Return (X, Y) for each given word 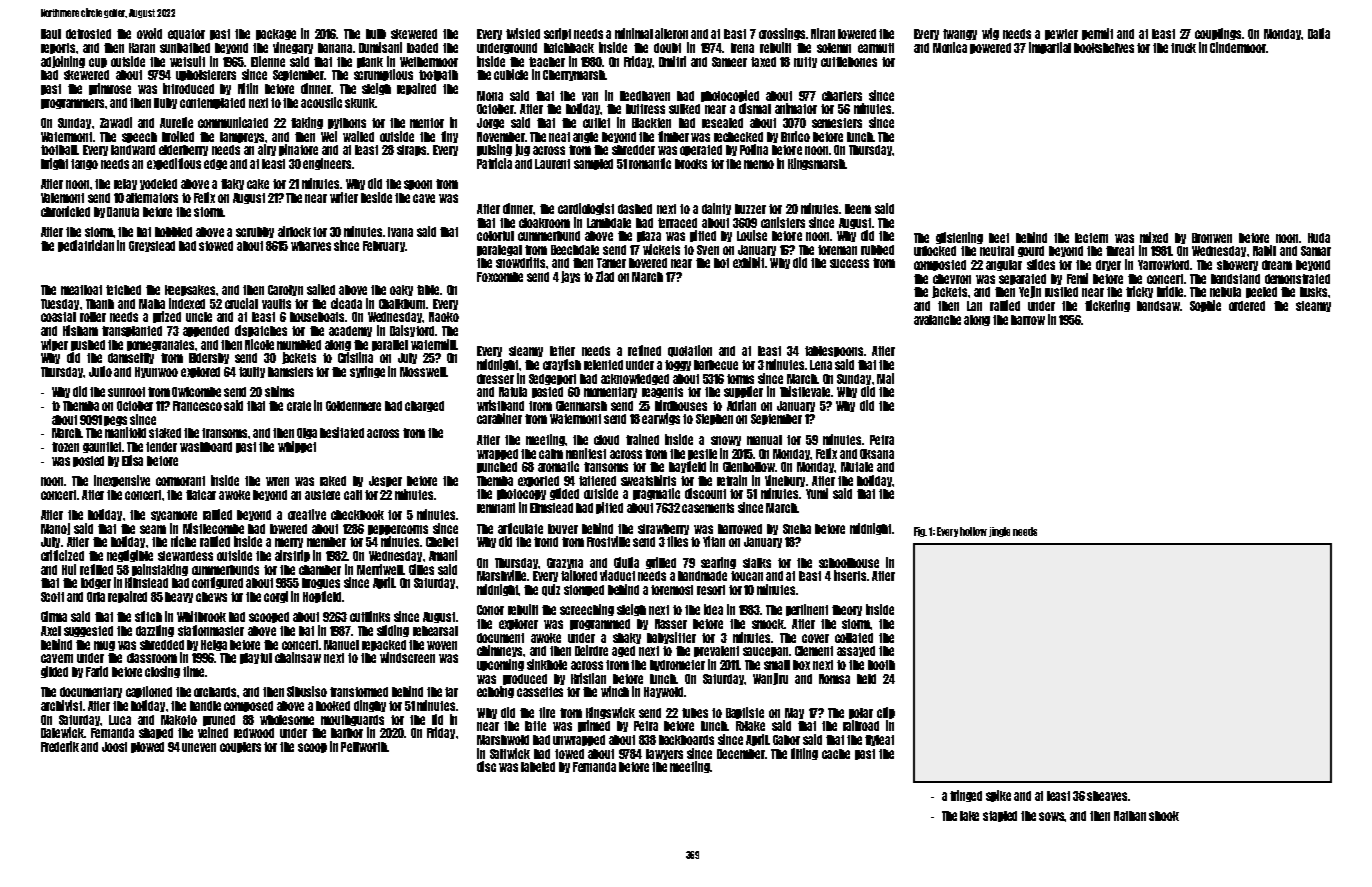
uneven (199, 747)
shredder (633, 150)
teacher (547, 62)
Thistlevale (805, 391)
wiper (54, 345)
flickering (1107, 306)
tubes (695, 713)
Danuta (123, 212)
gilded (54, 672)
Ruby (165, 103)
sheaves (1107, 796)
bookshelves (1104, 48)
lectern (1091, 238)
